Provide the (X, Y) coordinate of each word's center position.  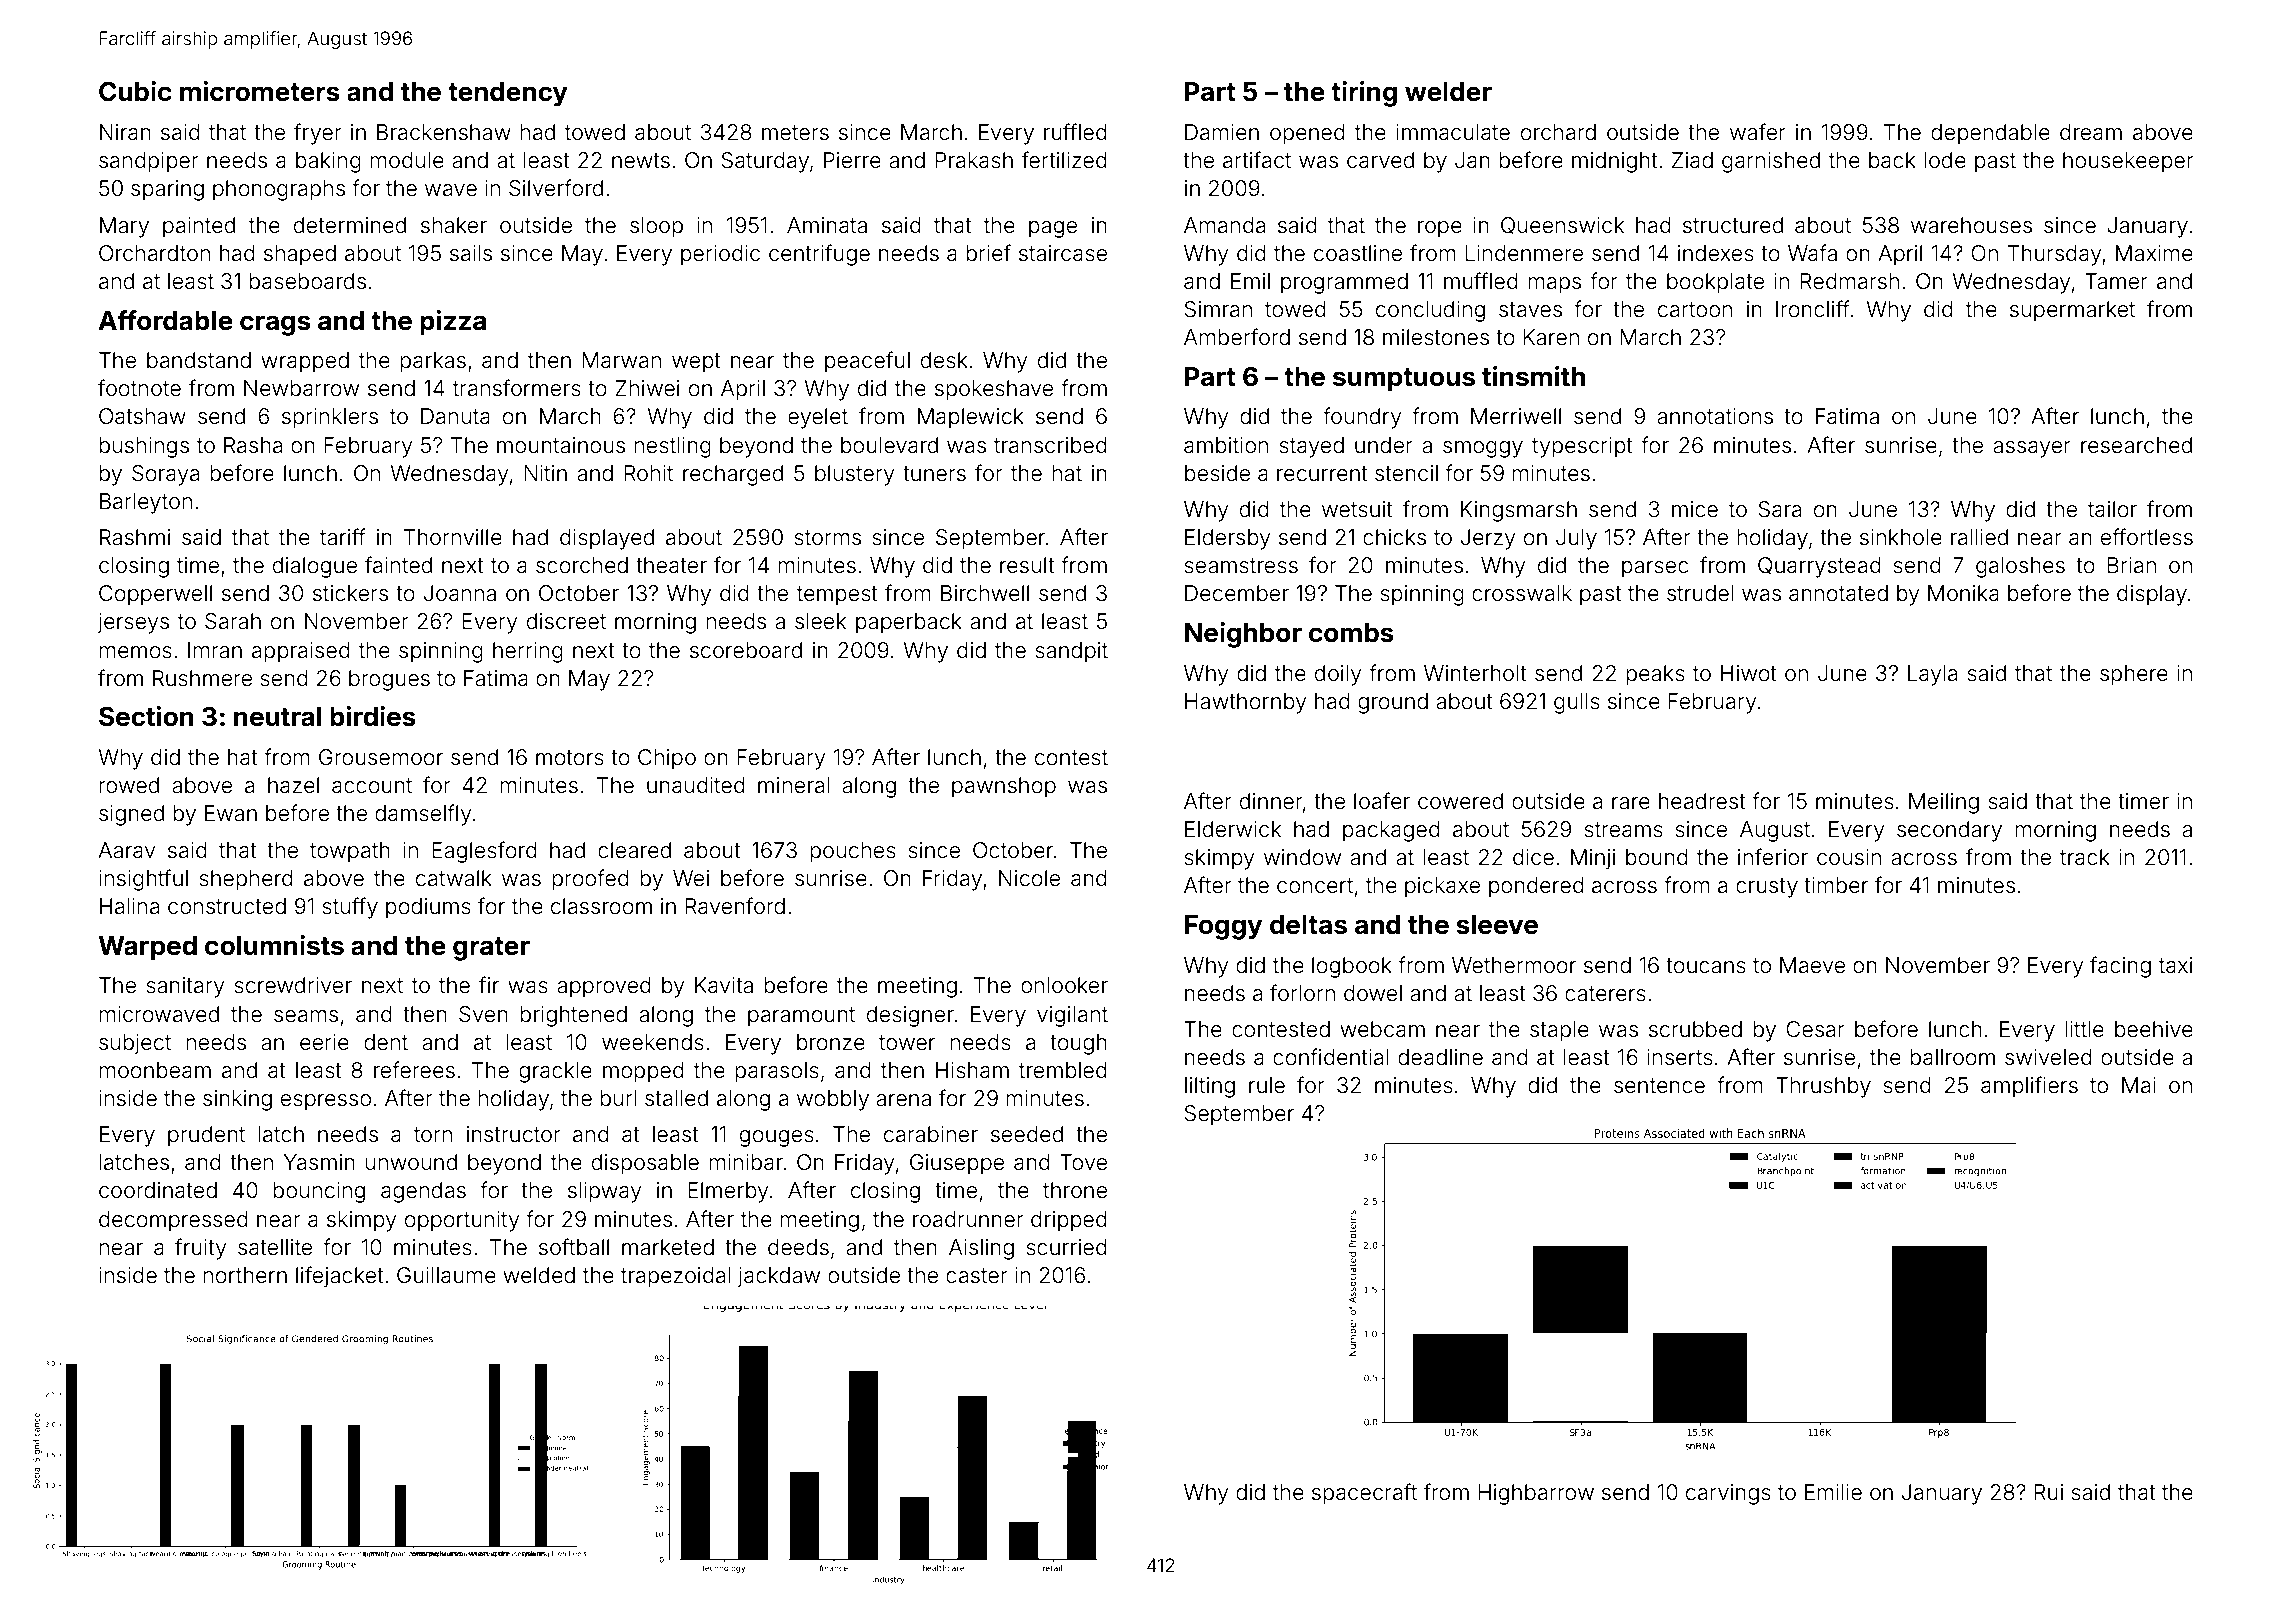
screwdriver (293, 985)
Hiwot (1749, 673)
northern (245, 1275)
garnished (1771, 162)
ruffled (1075, 131)
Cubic (135, 91)
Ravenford (735, 906)
